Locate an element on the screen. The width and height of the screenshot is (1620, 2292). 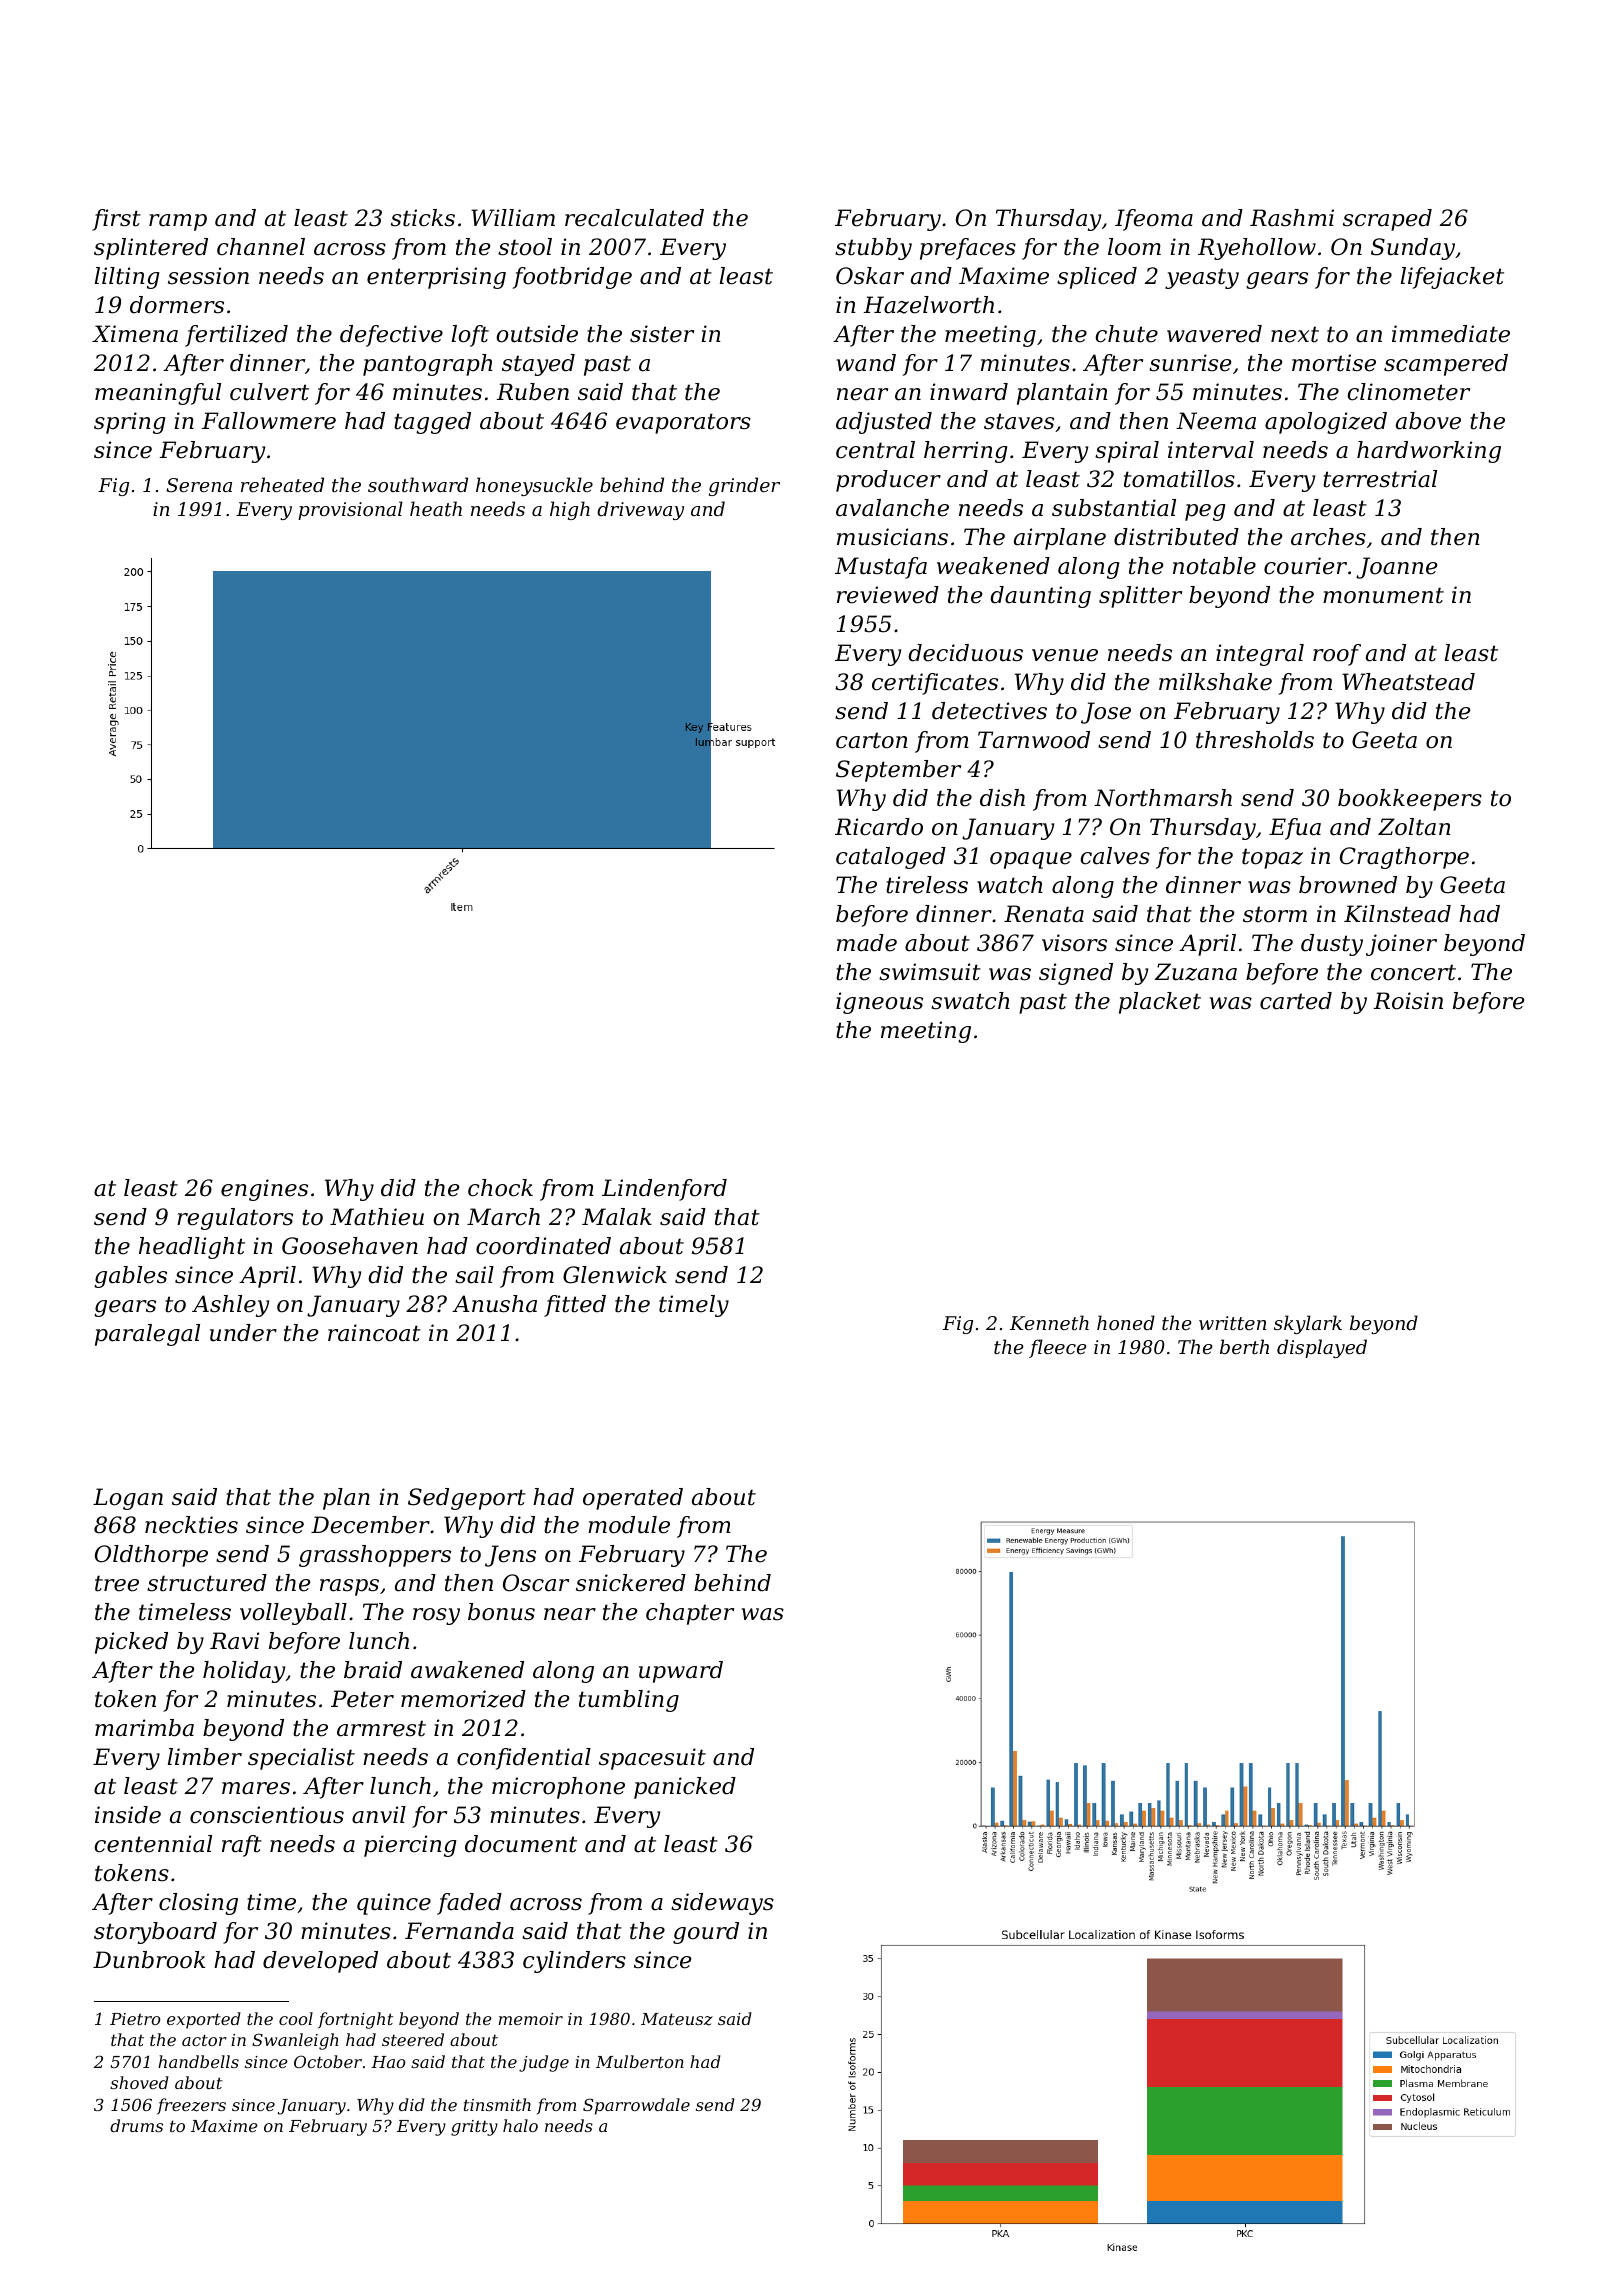
bookkeepers is located at coordinates (1410, 800).
